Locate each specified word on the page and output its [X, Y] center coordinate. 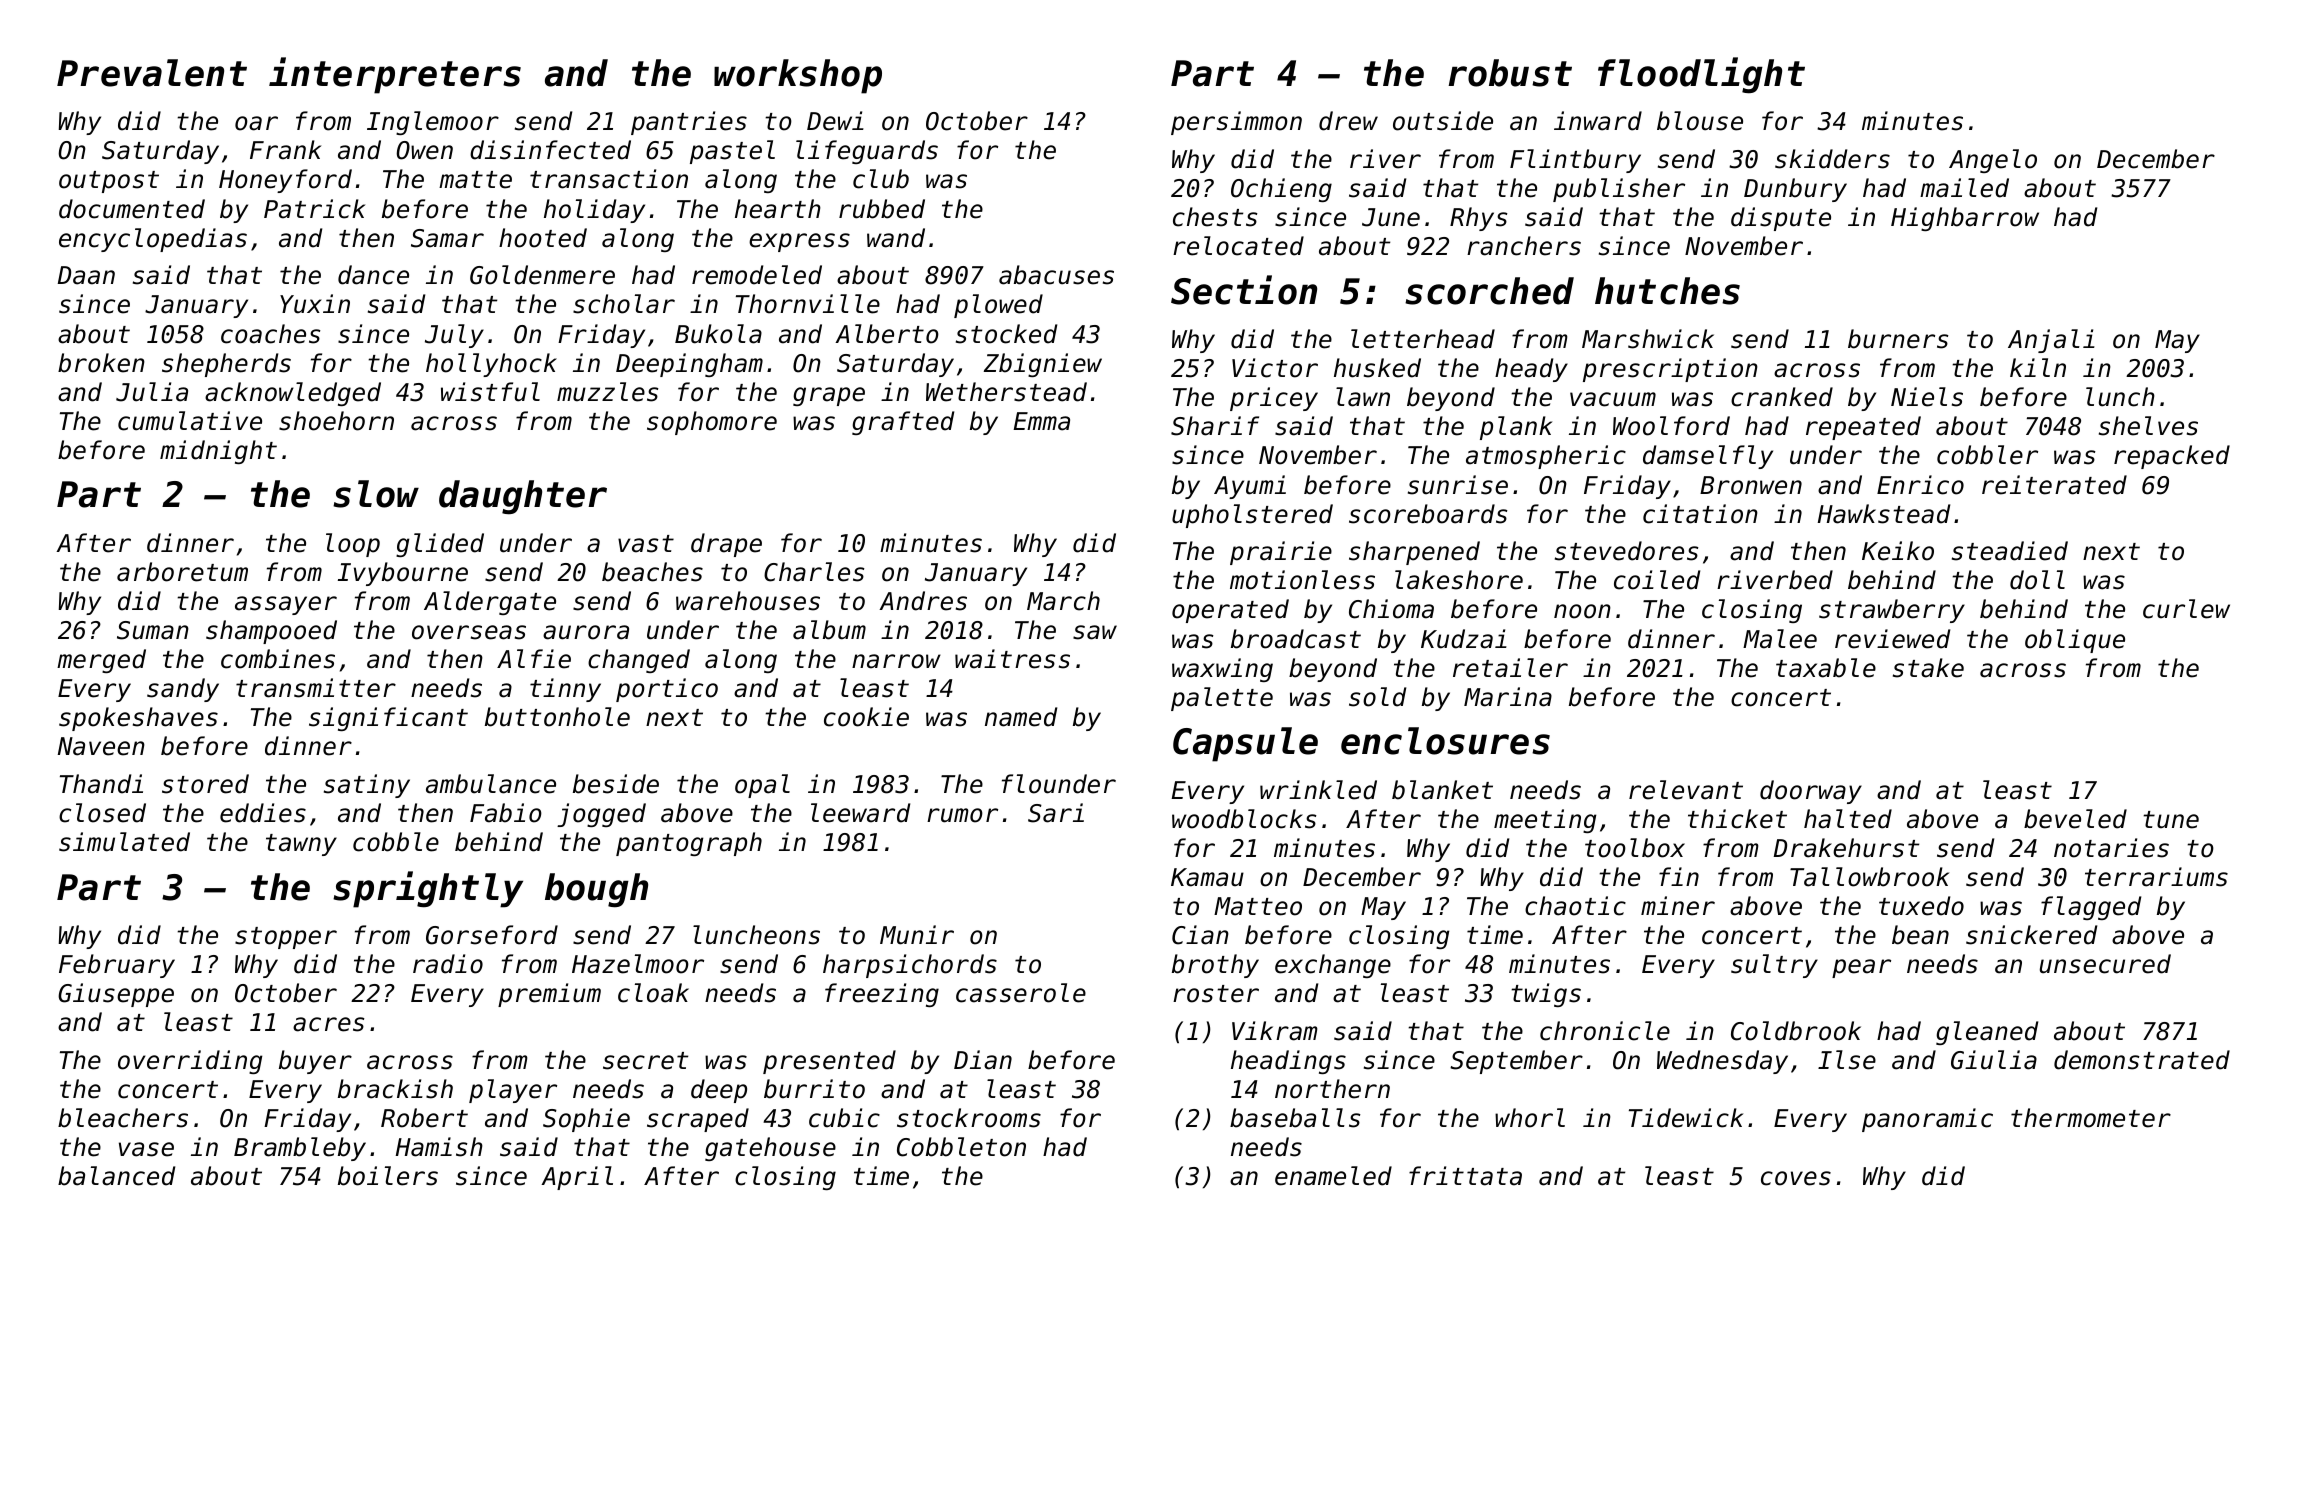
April [577, 1178]
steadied [2010, 551]
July [454, 336]
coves [1796, 1178]
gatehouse [770, 1149]
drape [726, 545]
